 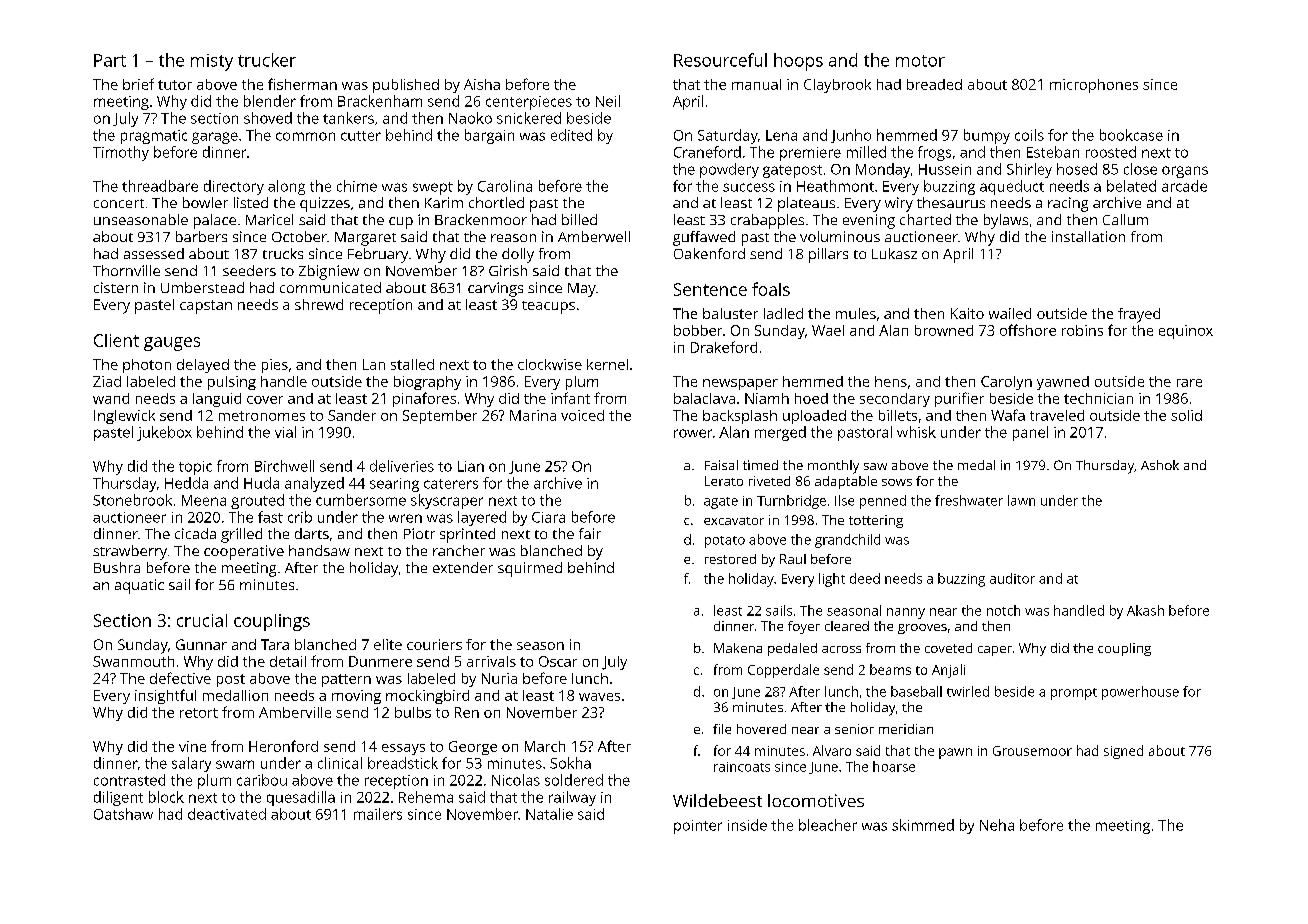 What do you see at coordinates (730, 559) in the screenshot?
I see `restored` at bounding box center [730, 559].
